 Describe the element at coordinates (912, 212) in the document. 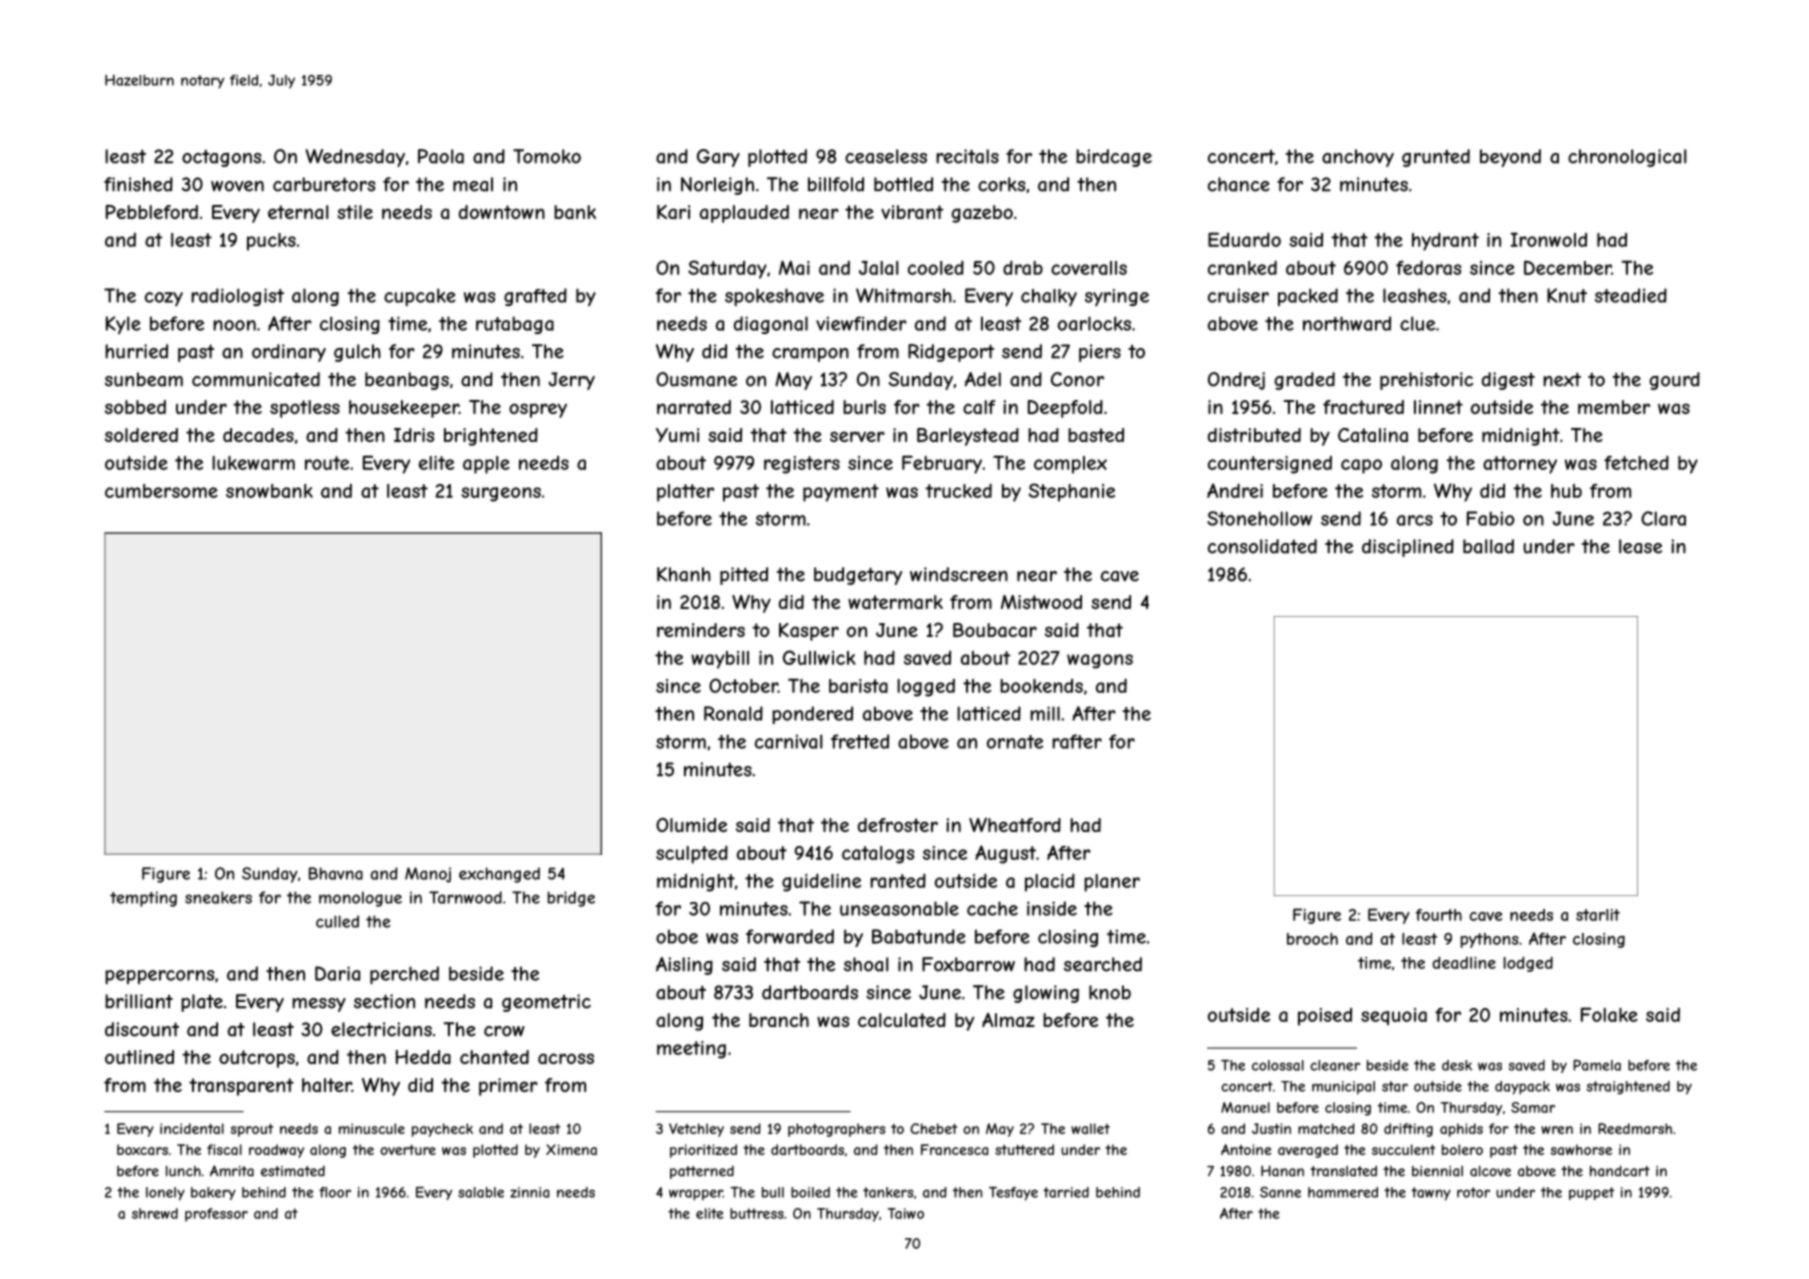

I see `vibrant` at that location.
